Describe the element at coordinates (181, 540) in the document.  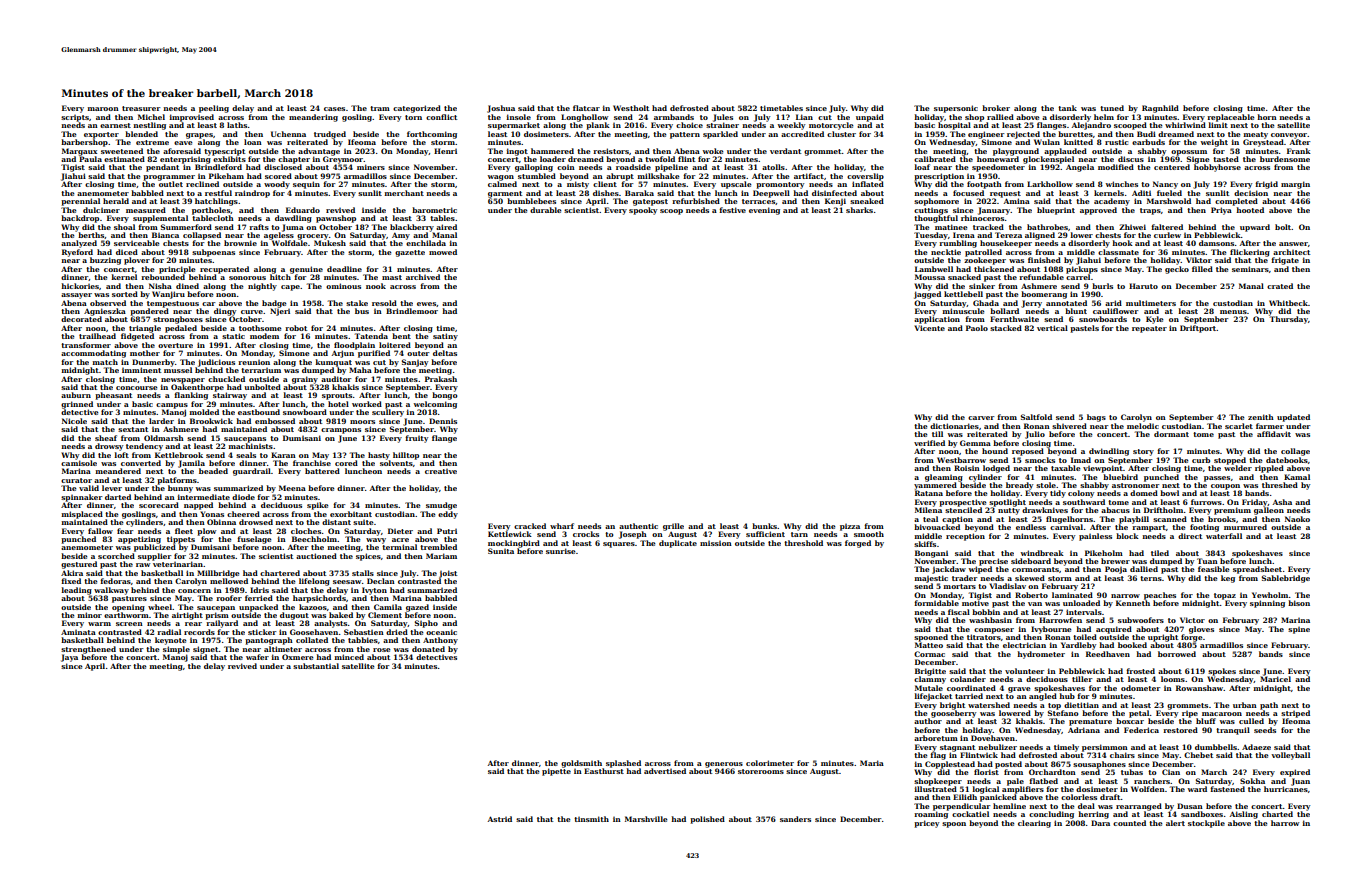
I see `tippets` at that location.
